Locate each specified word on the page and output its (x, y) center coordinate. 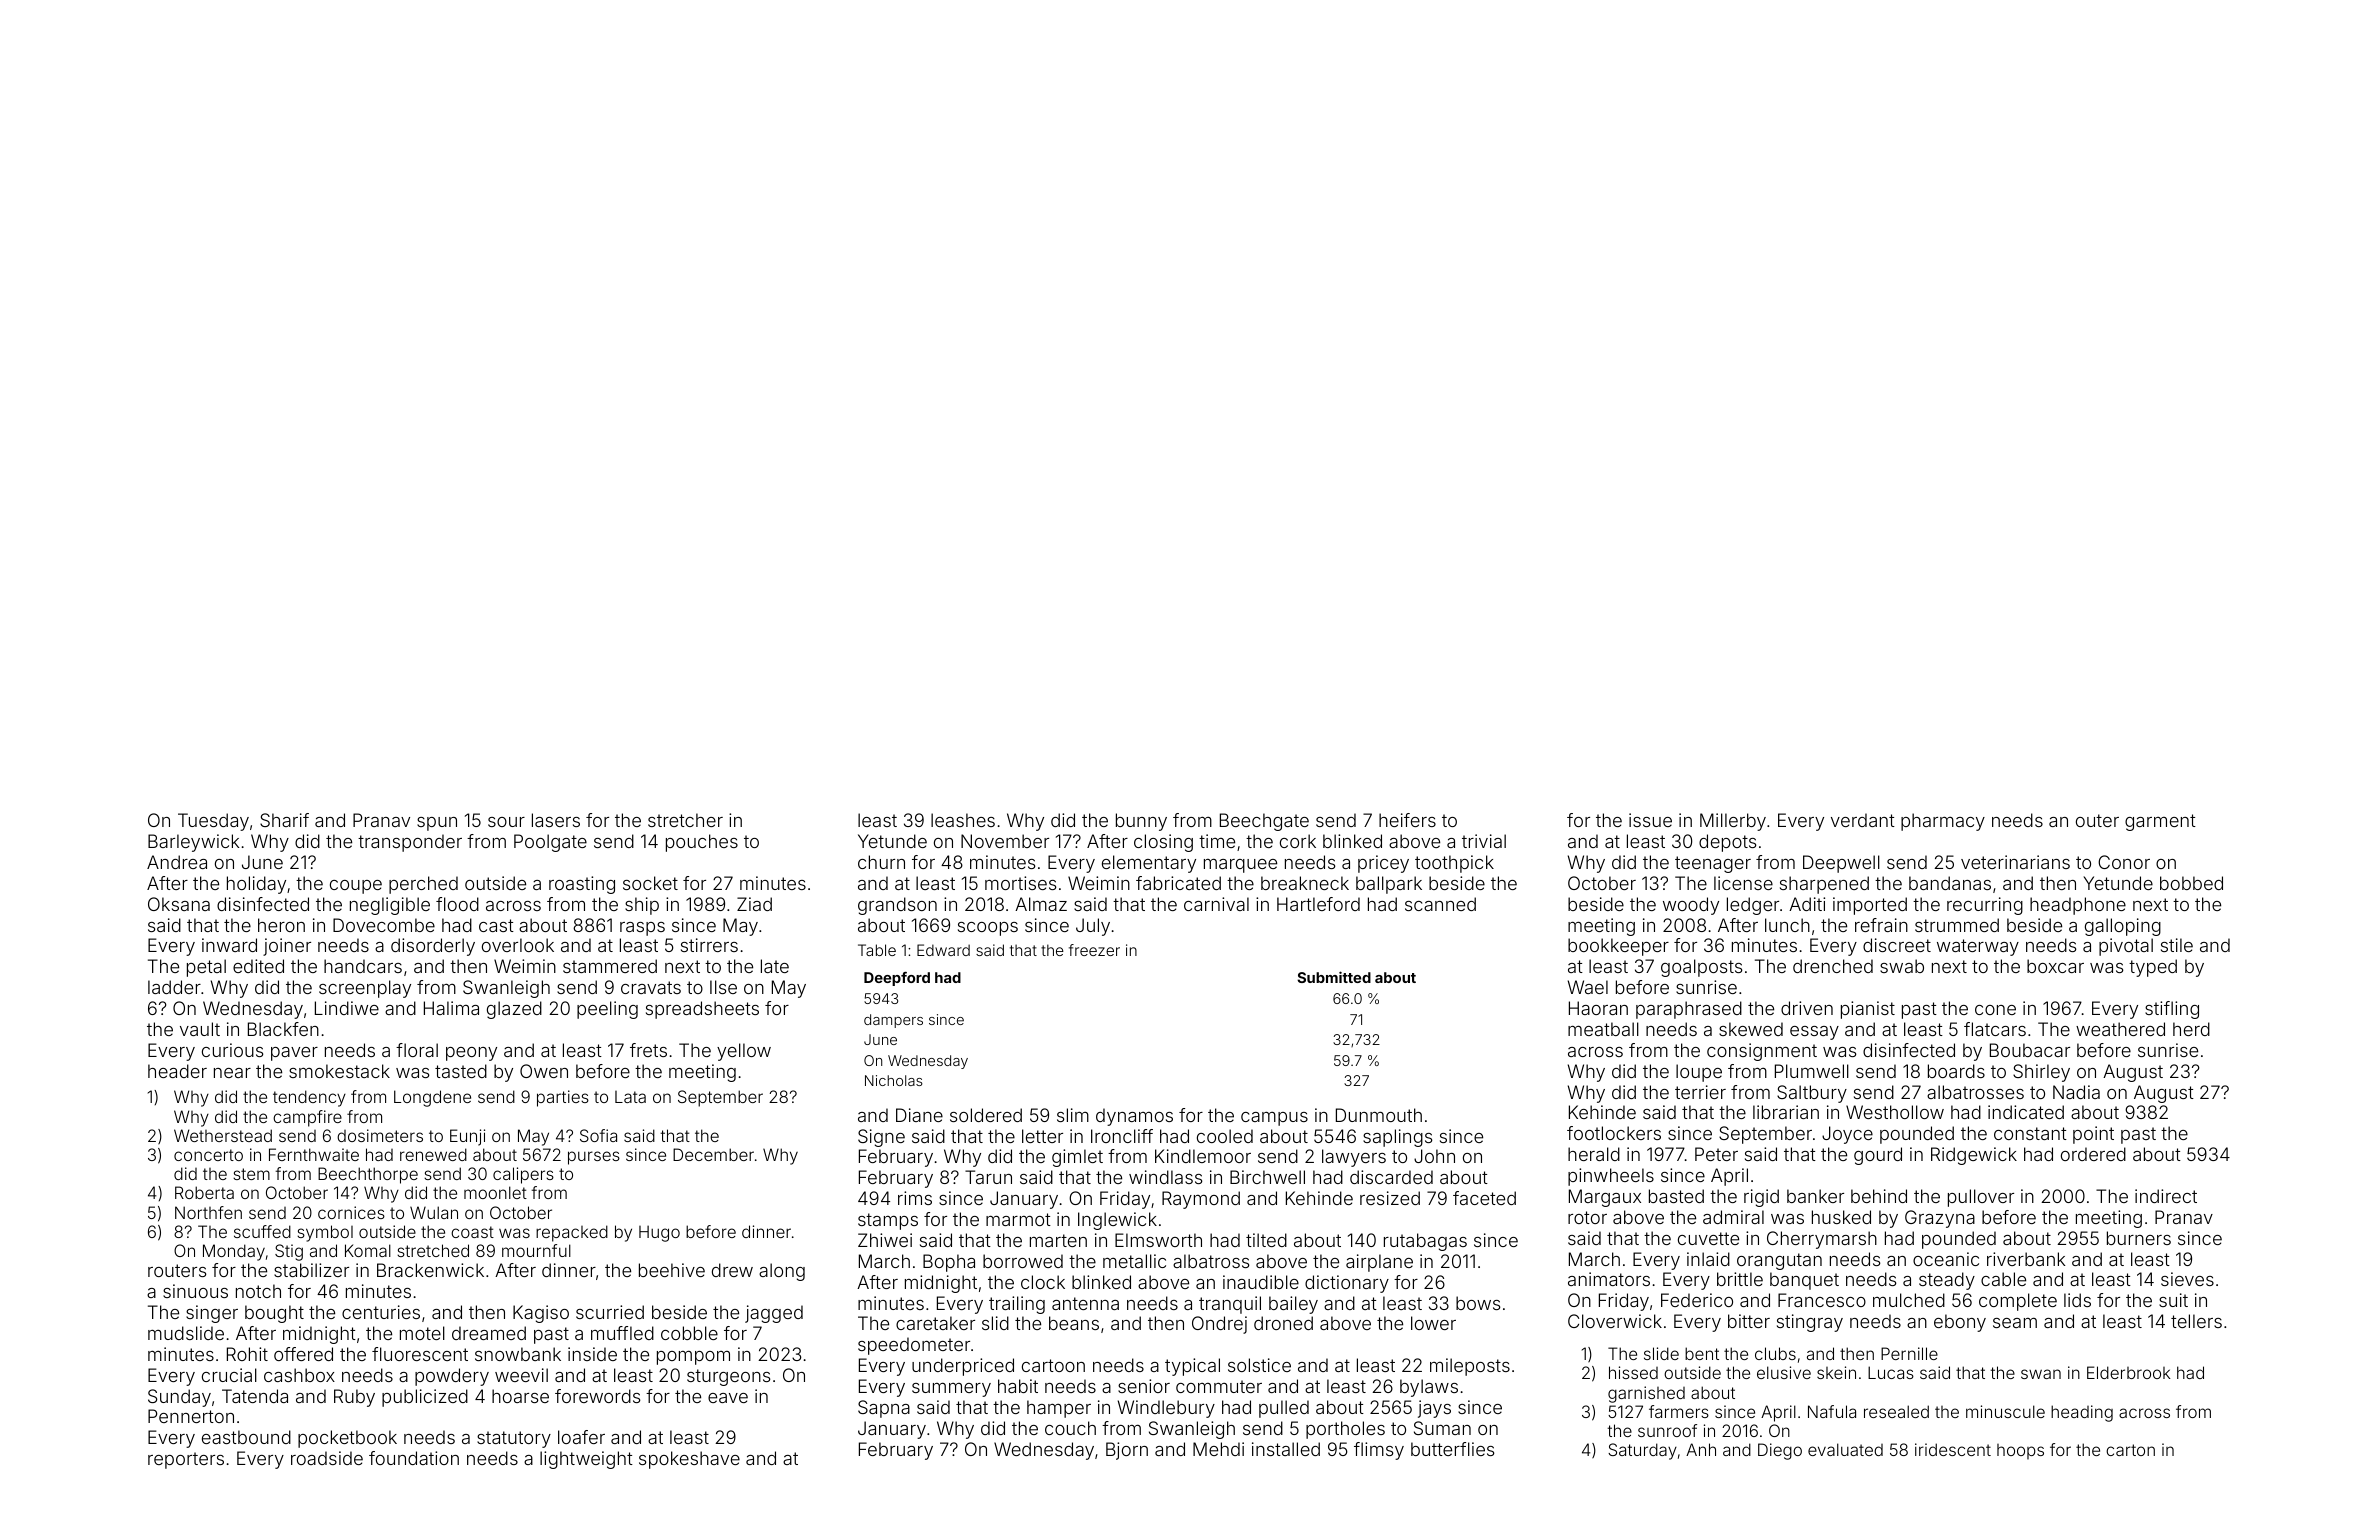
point (2093, 1135)
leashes (963, 820)
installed (1286, 1449)
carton (2130, 1450)
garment (2160, 822)
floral (417, 1050)
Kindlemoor (1203, 1156)
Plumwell (1812, 1071)
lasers (556, 820)
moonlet (495, 1192)
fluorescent (420, 1354)
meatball (1603, 1029)
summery (951, 1390)
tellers (2196, 1321)
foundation (414, 1458)
